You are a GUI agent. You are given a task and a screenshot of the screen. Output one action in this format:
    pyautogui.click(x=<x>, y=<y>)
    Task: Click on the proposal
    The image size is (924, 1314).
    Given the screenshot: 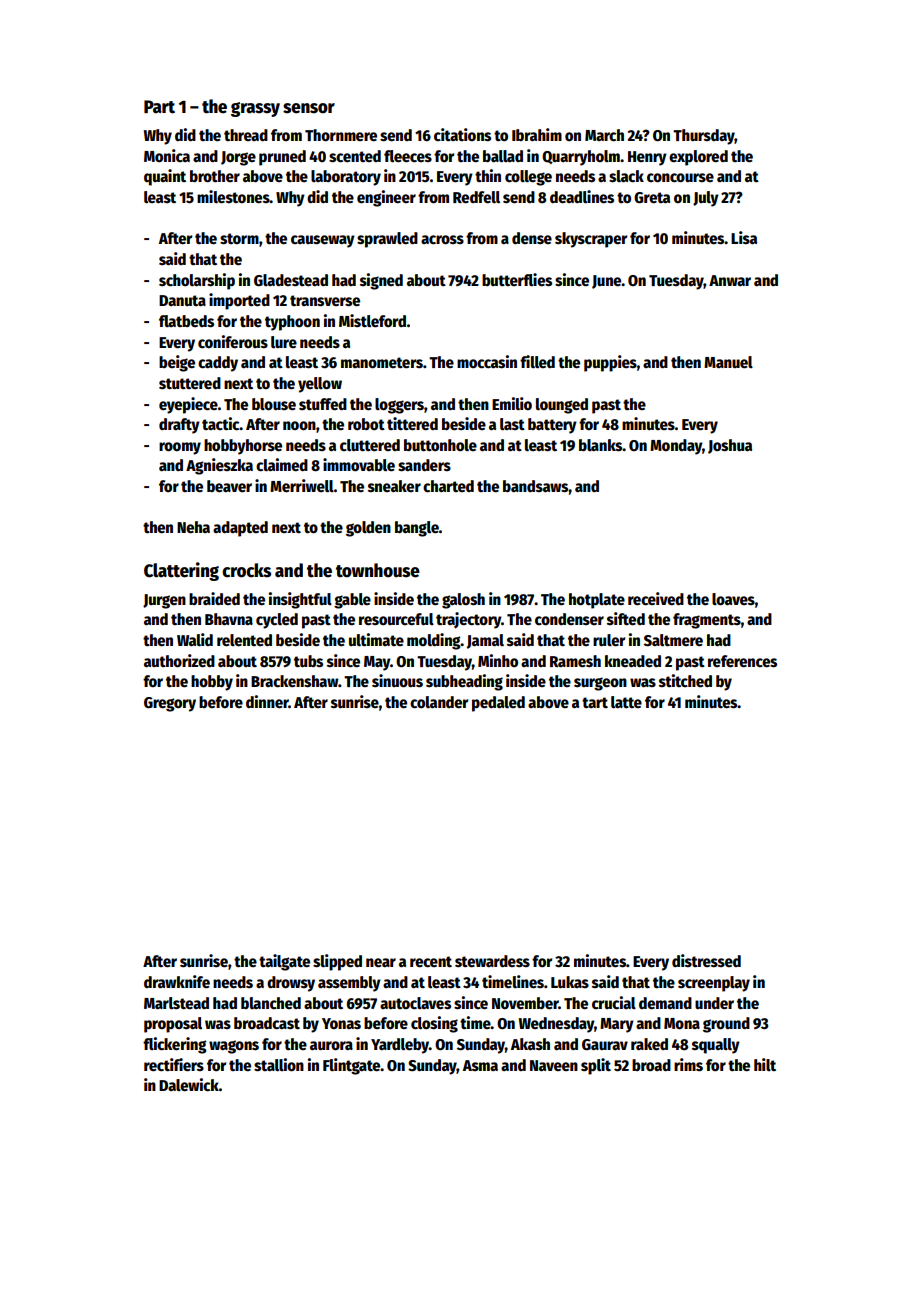 What is the action you would take?
    pyautogui.click(x=173, y=1025)
